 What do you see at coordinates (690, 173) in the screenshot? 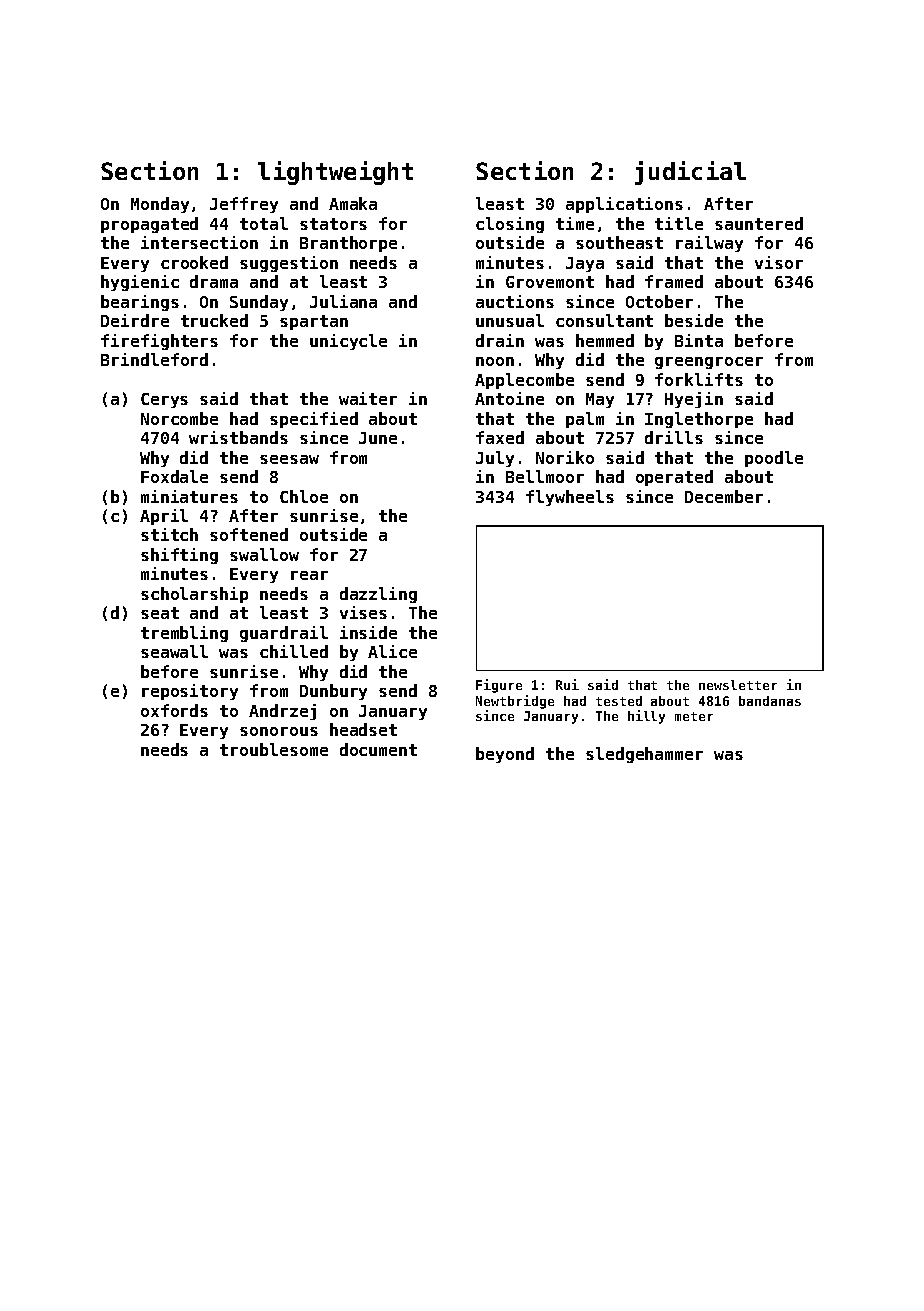
I see `judicial` at bounding box center [690, 173].
